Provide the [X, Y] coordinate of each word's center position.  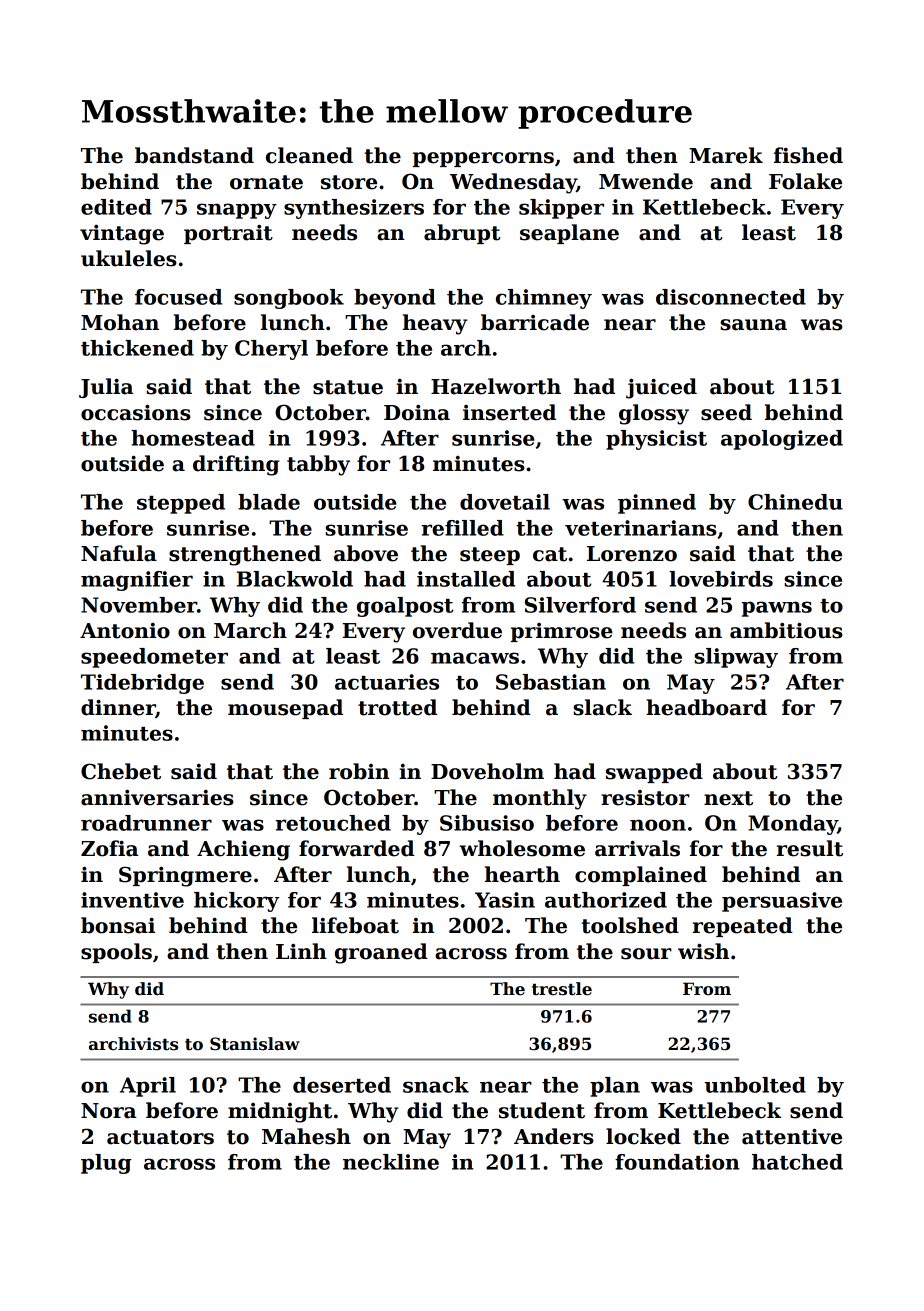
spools [116, 953]
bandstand [194, 155]
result [810, 848]
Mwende [646, 181]
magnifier [137, 581]
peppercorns [483, 159]
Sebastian [551, 682]
